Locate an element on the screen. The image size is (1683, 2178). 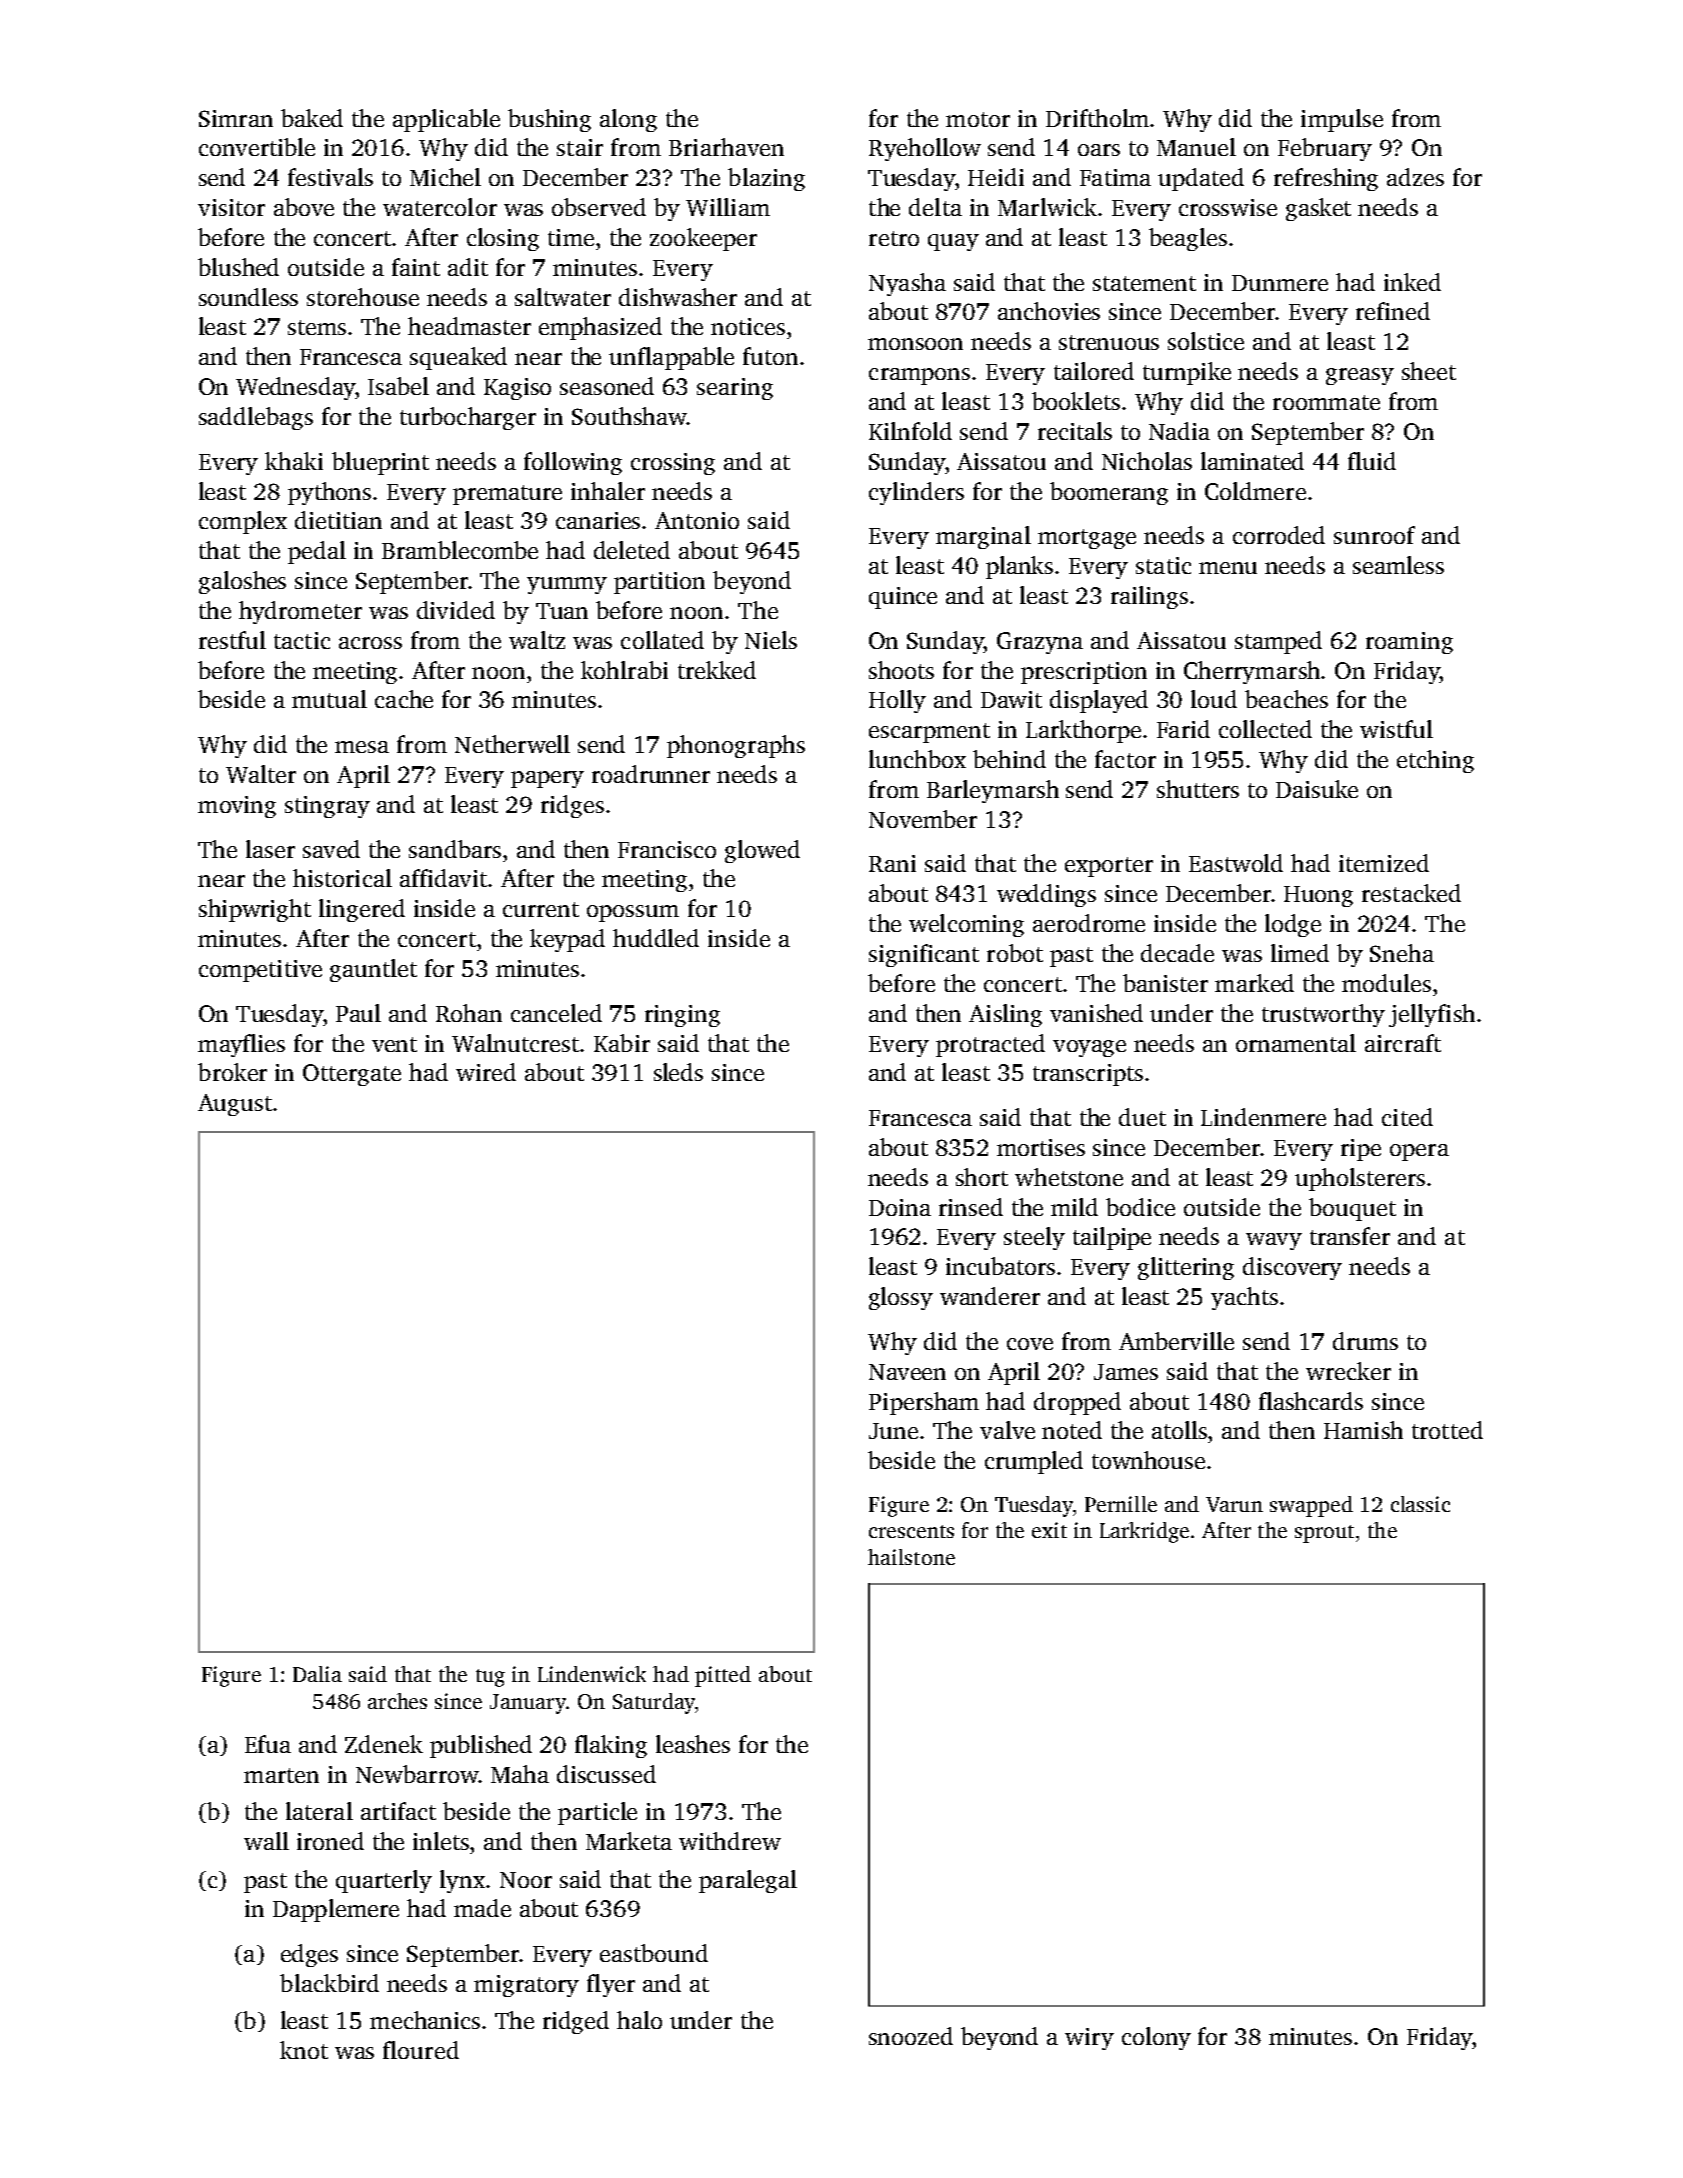
impulse is located at coordinates (1342, 120).
